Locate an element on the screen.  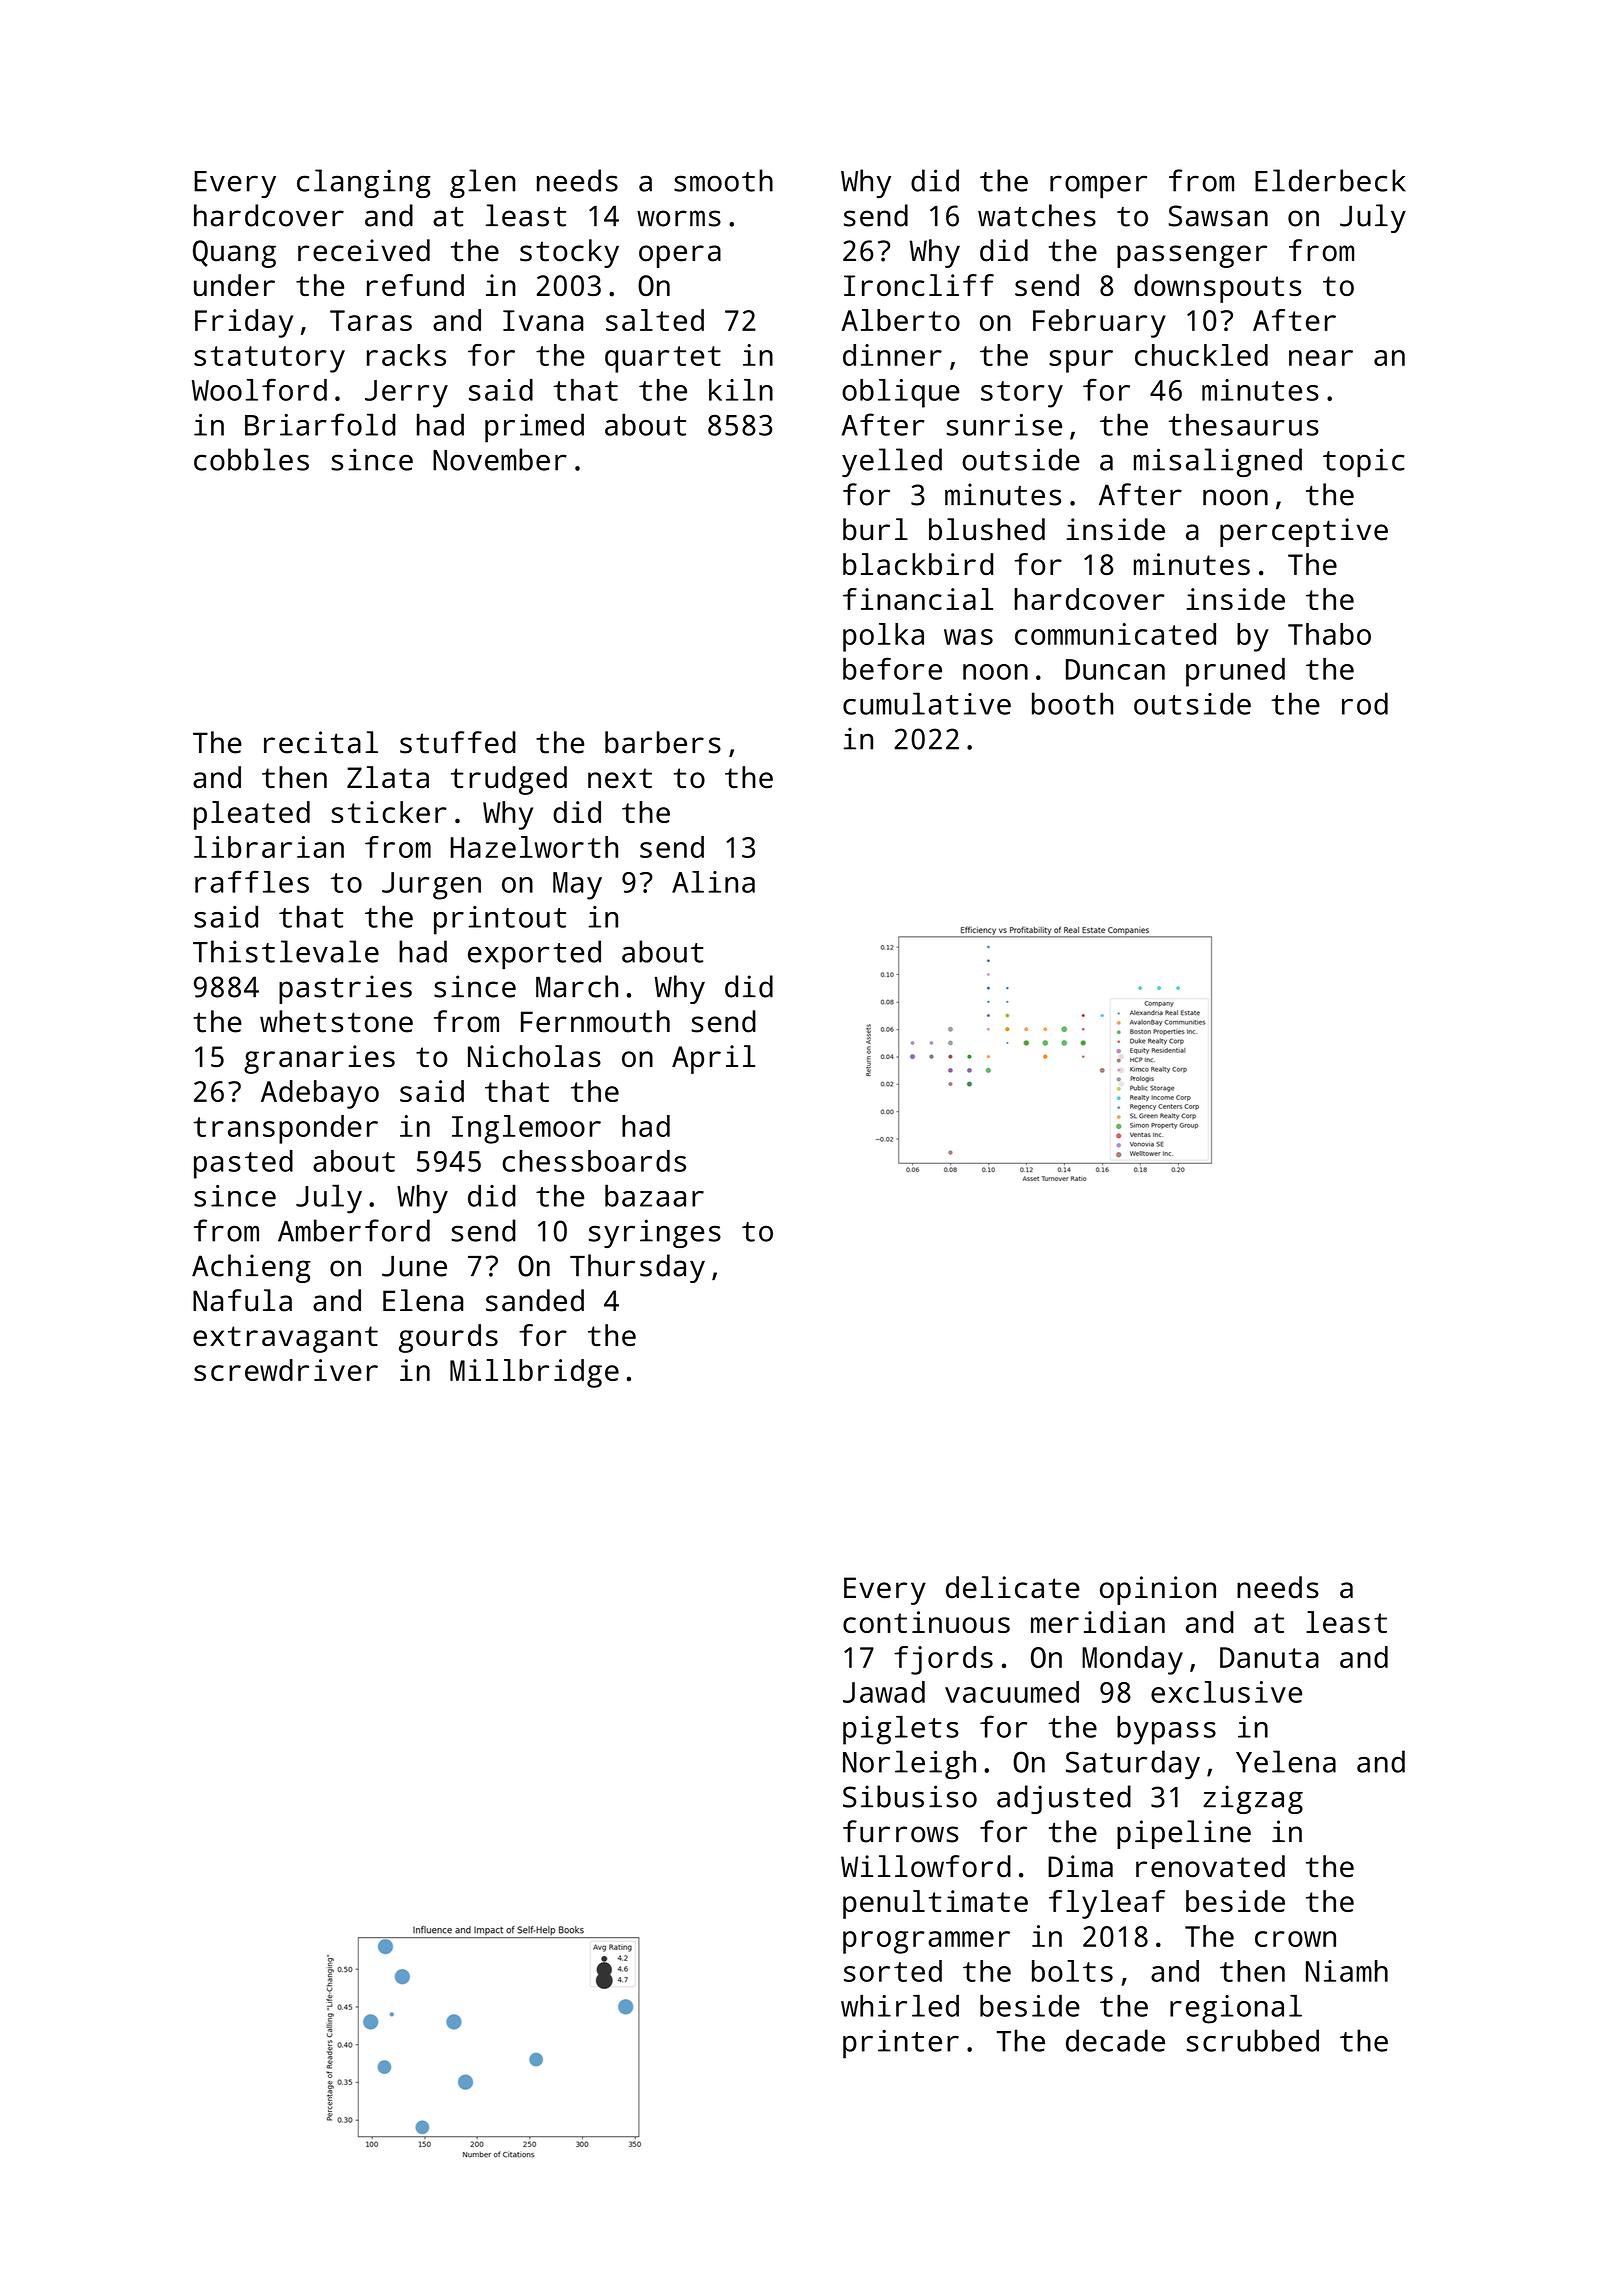
watches is located at coordinates (1037, 215).
